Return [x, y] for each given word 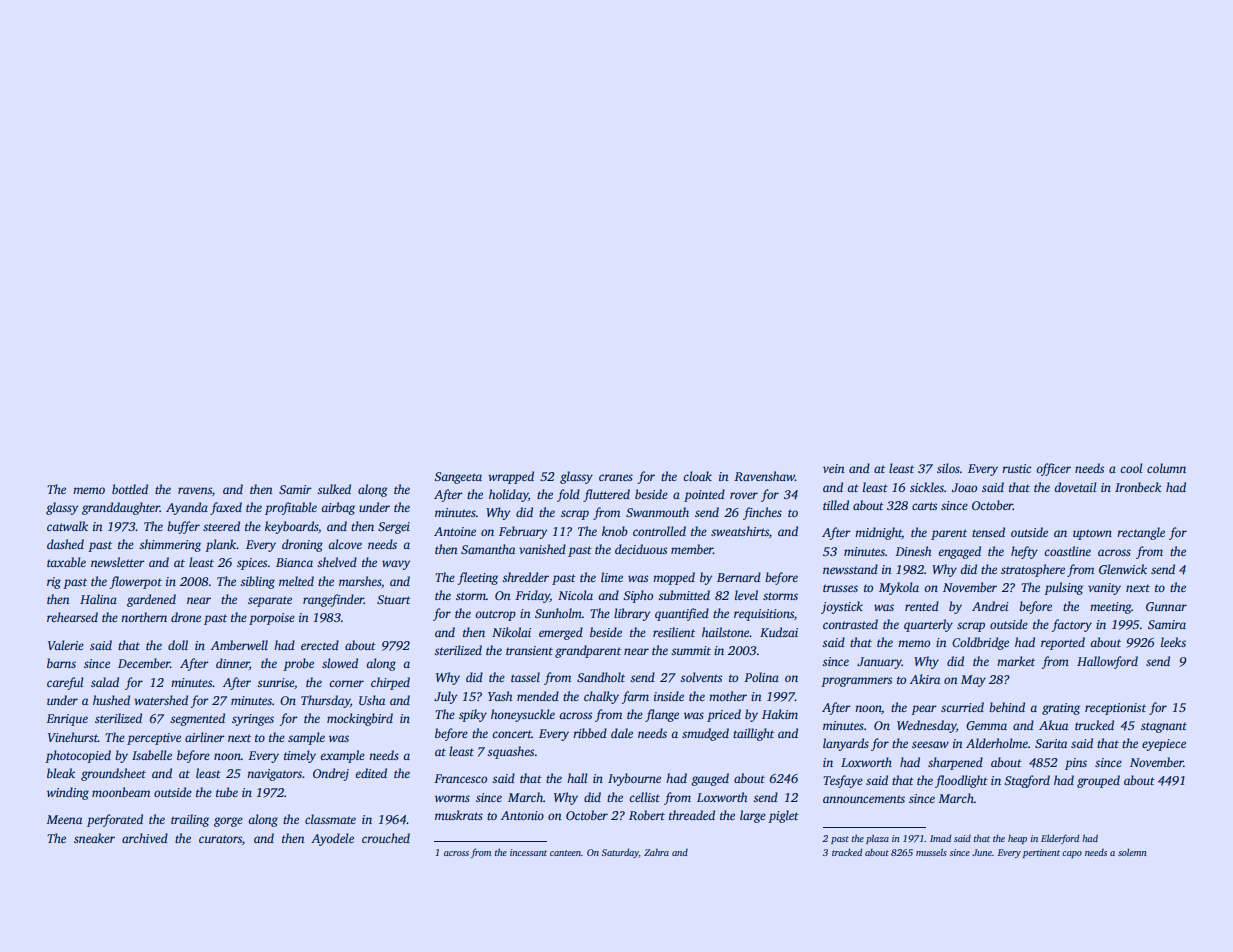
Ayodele [332, 839]
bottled [130, 489]
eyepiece [1164, 745]
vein [834, 468]
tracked [847, 852]
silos [948, 468]
